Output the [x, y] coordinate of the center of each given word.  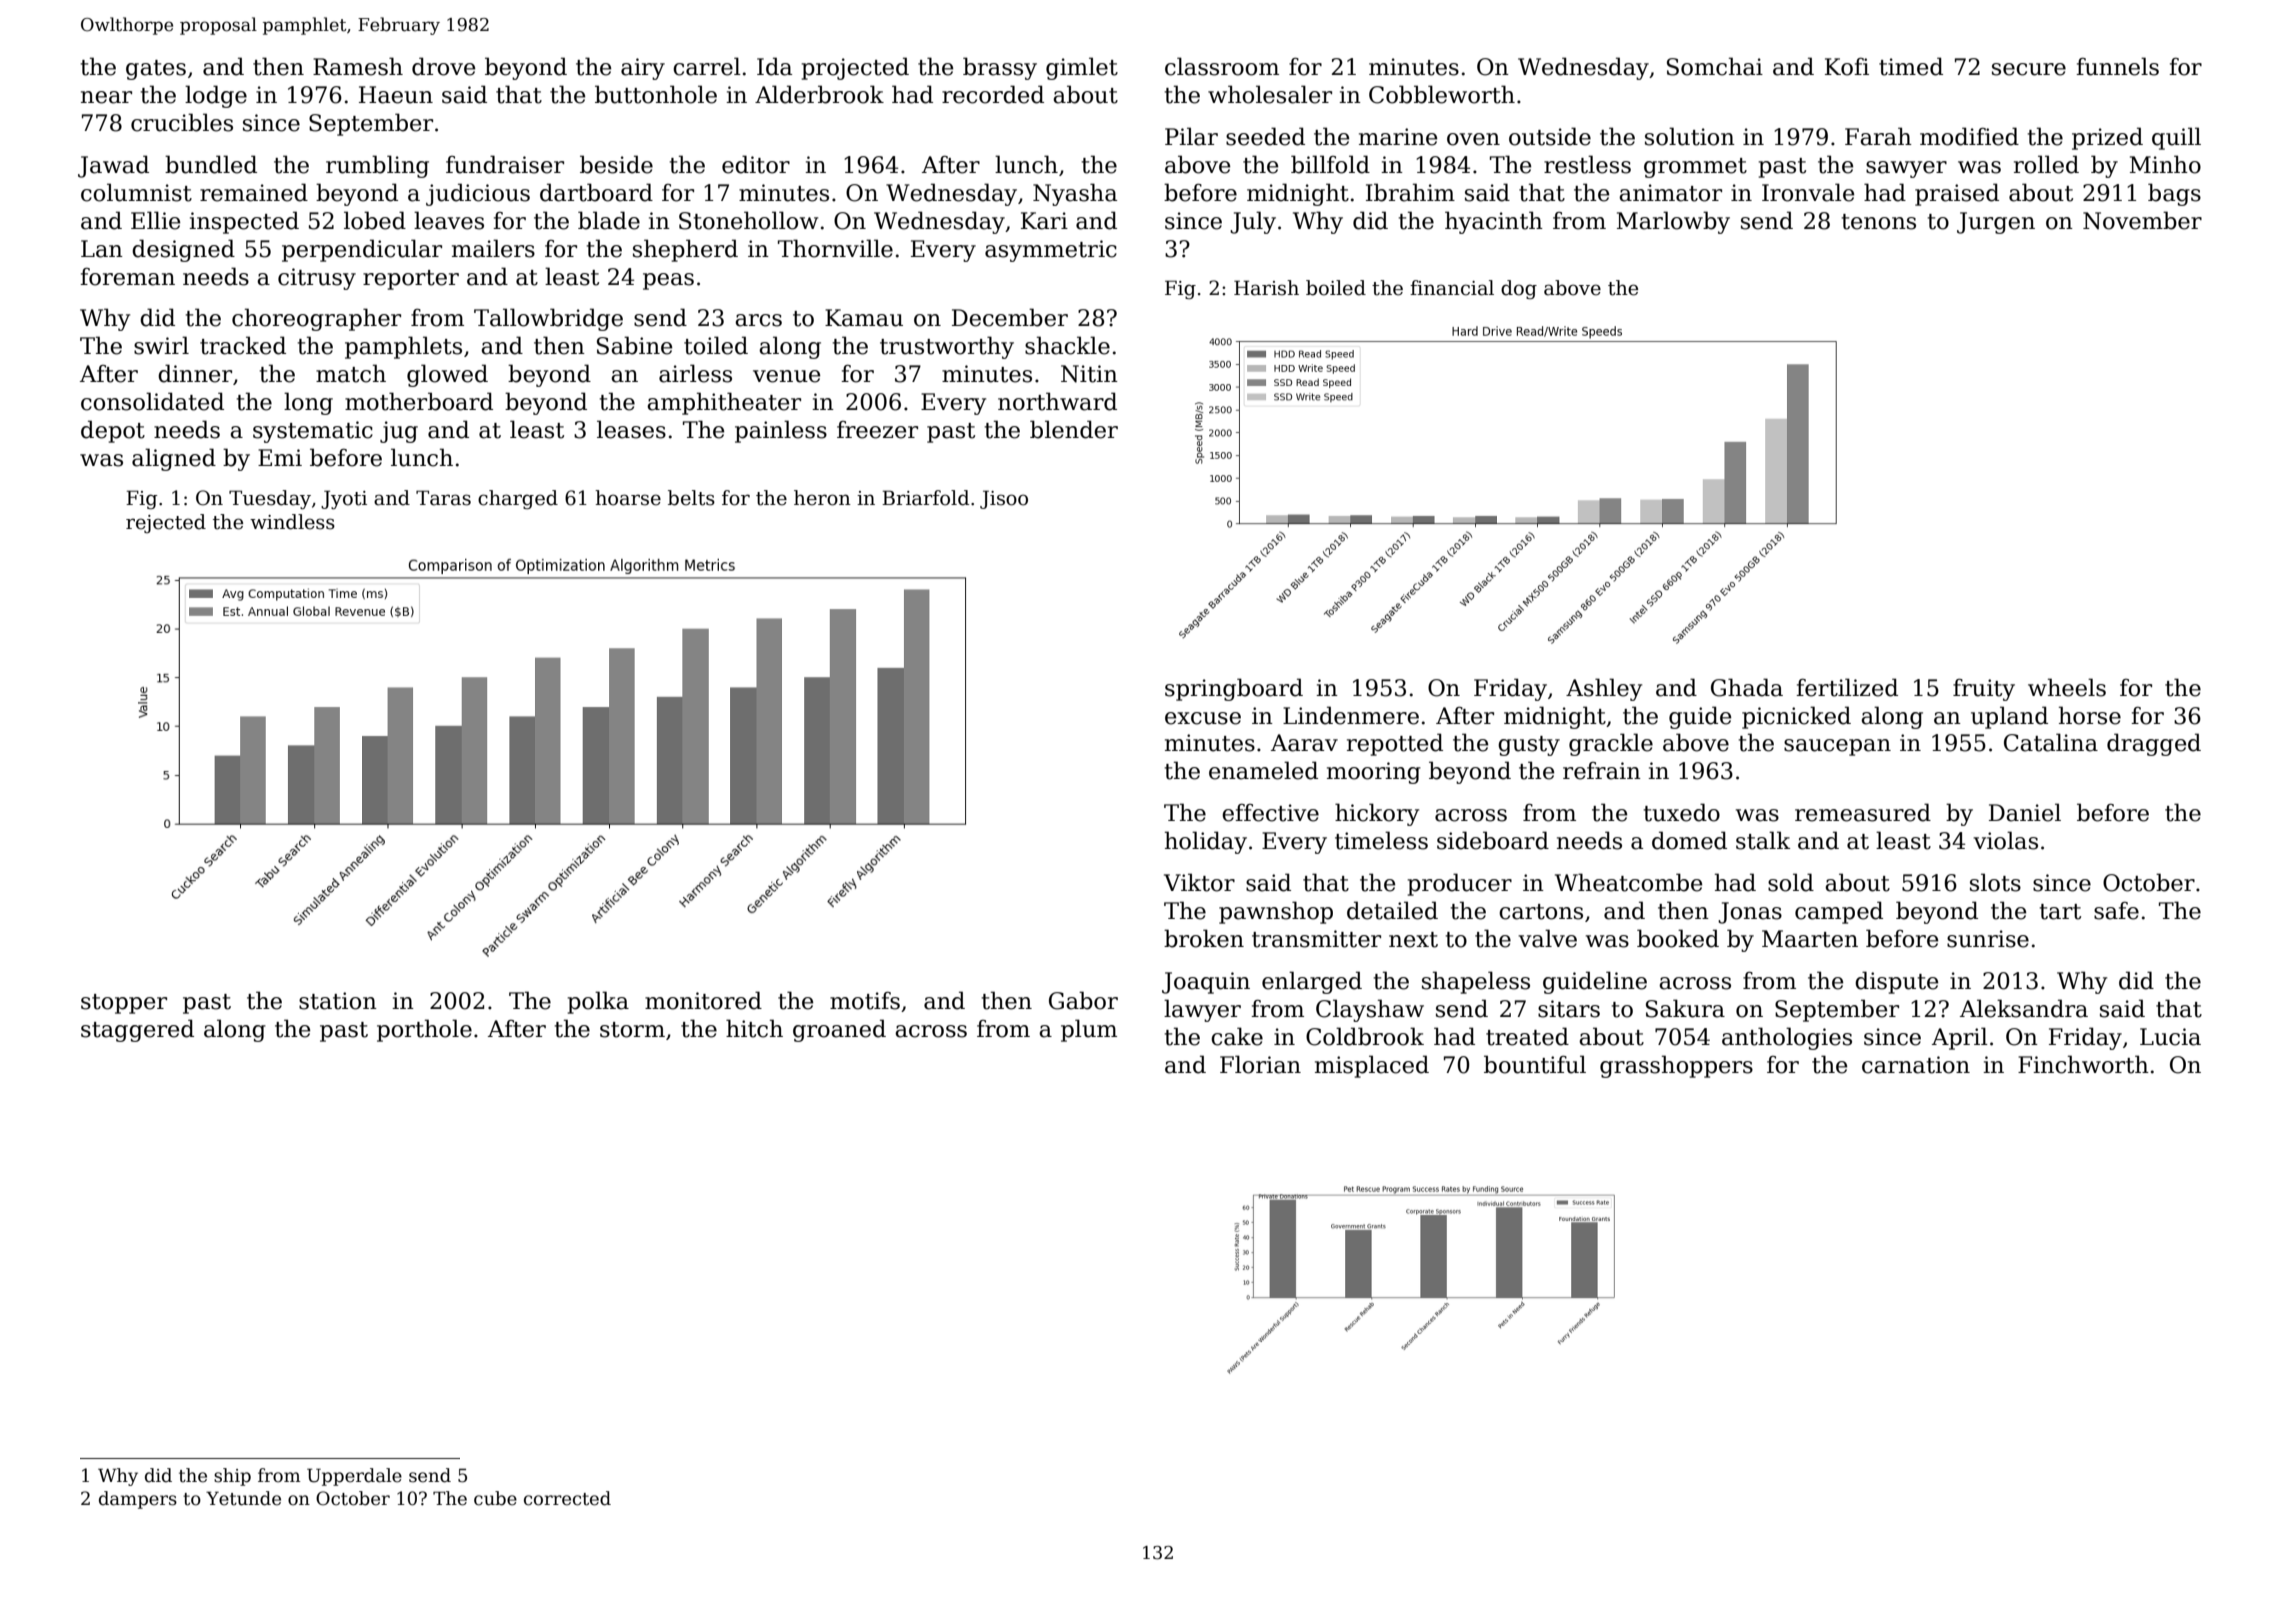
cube [495, 1498]
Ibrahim [1410, 192]
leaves [449, 220]
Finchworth [2083, 1064]
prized [2107, 138]
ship [232, 1477]
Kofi [1847, 67]
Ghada [1747, 687]
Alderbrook [819, 94]
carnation [1916, 1065]
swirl [161, 345]
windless [292, 522]
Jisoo [1004, 499]
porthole [424, 1030]
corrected [567, 1498]
